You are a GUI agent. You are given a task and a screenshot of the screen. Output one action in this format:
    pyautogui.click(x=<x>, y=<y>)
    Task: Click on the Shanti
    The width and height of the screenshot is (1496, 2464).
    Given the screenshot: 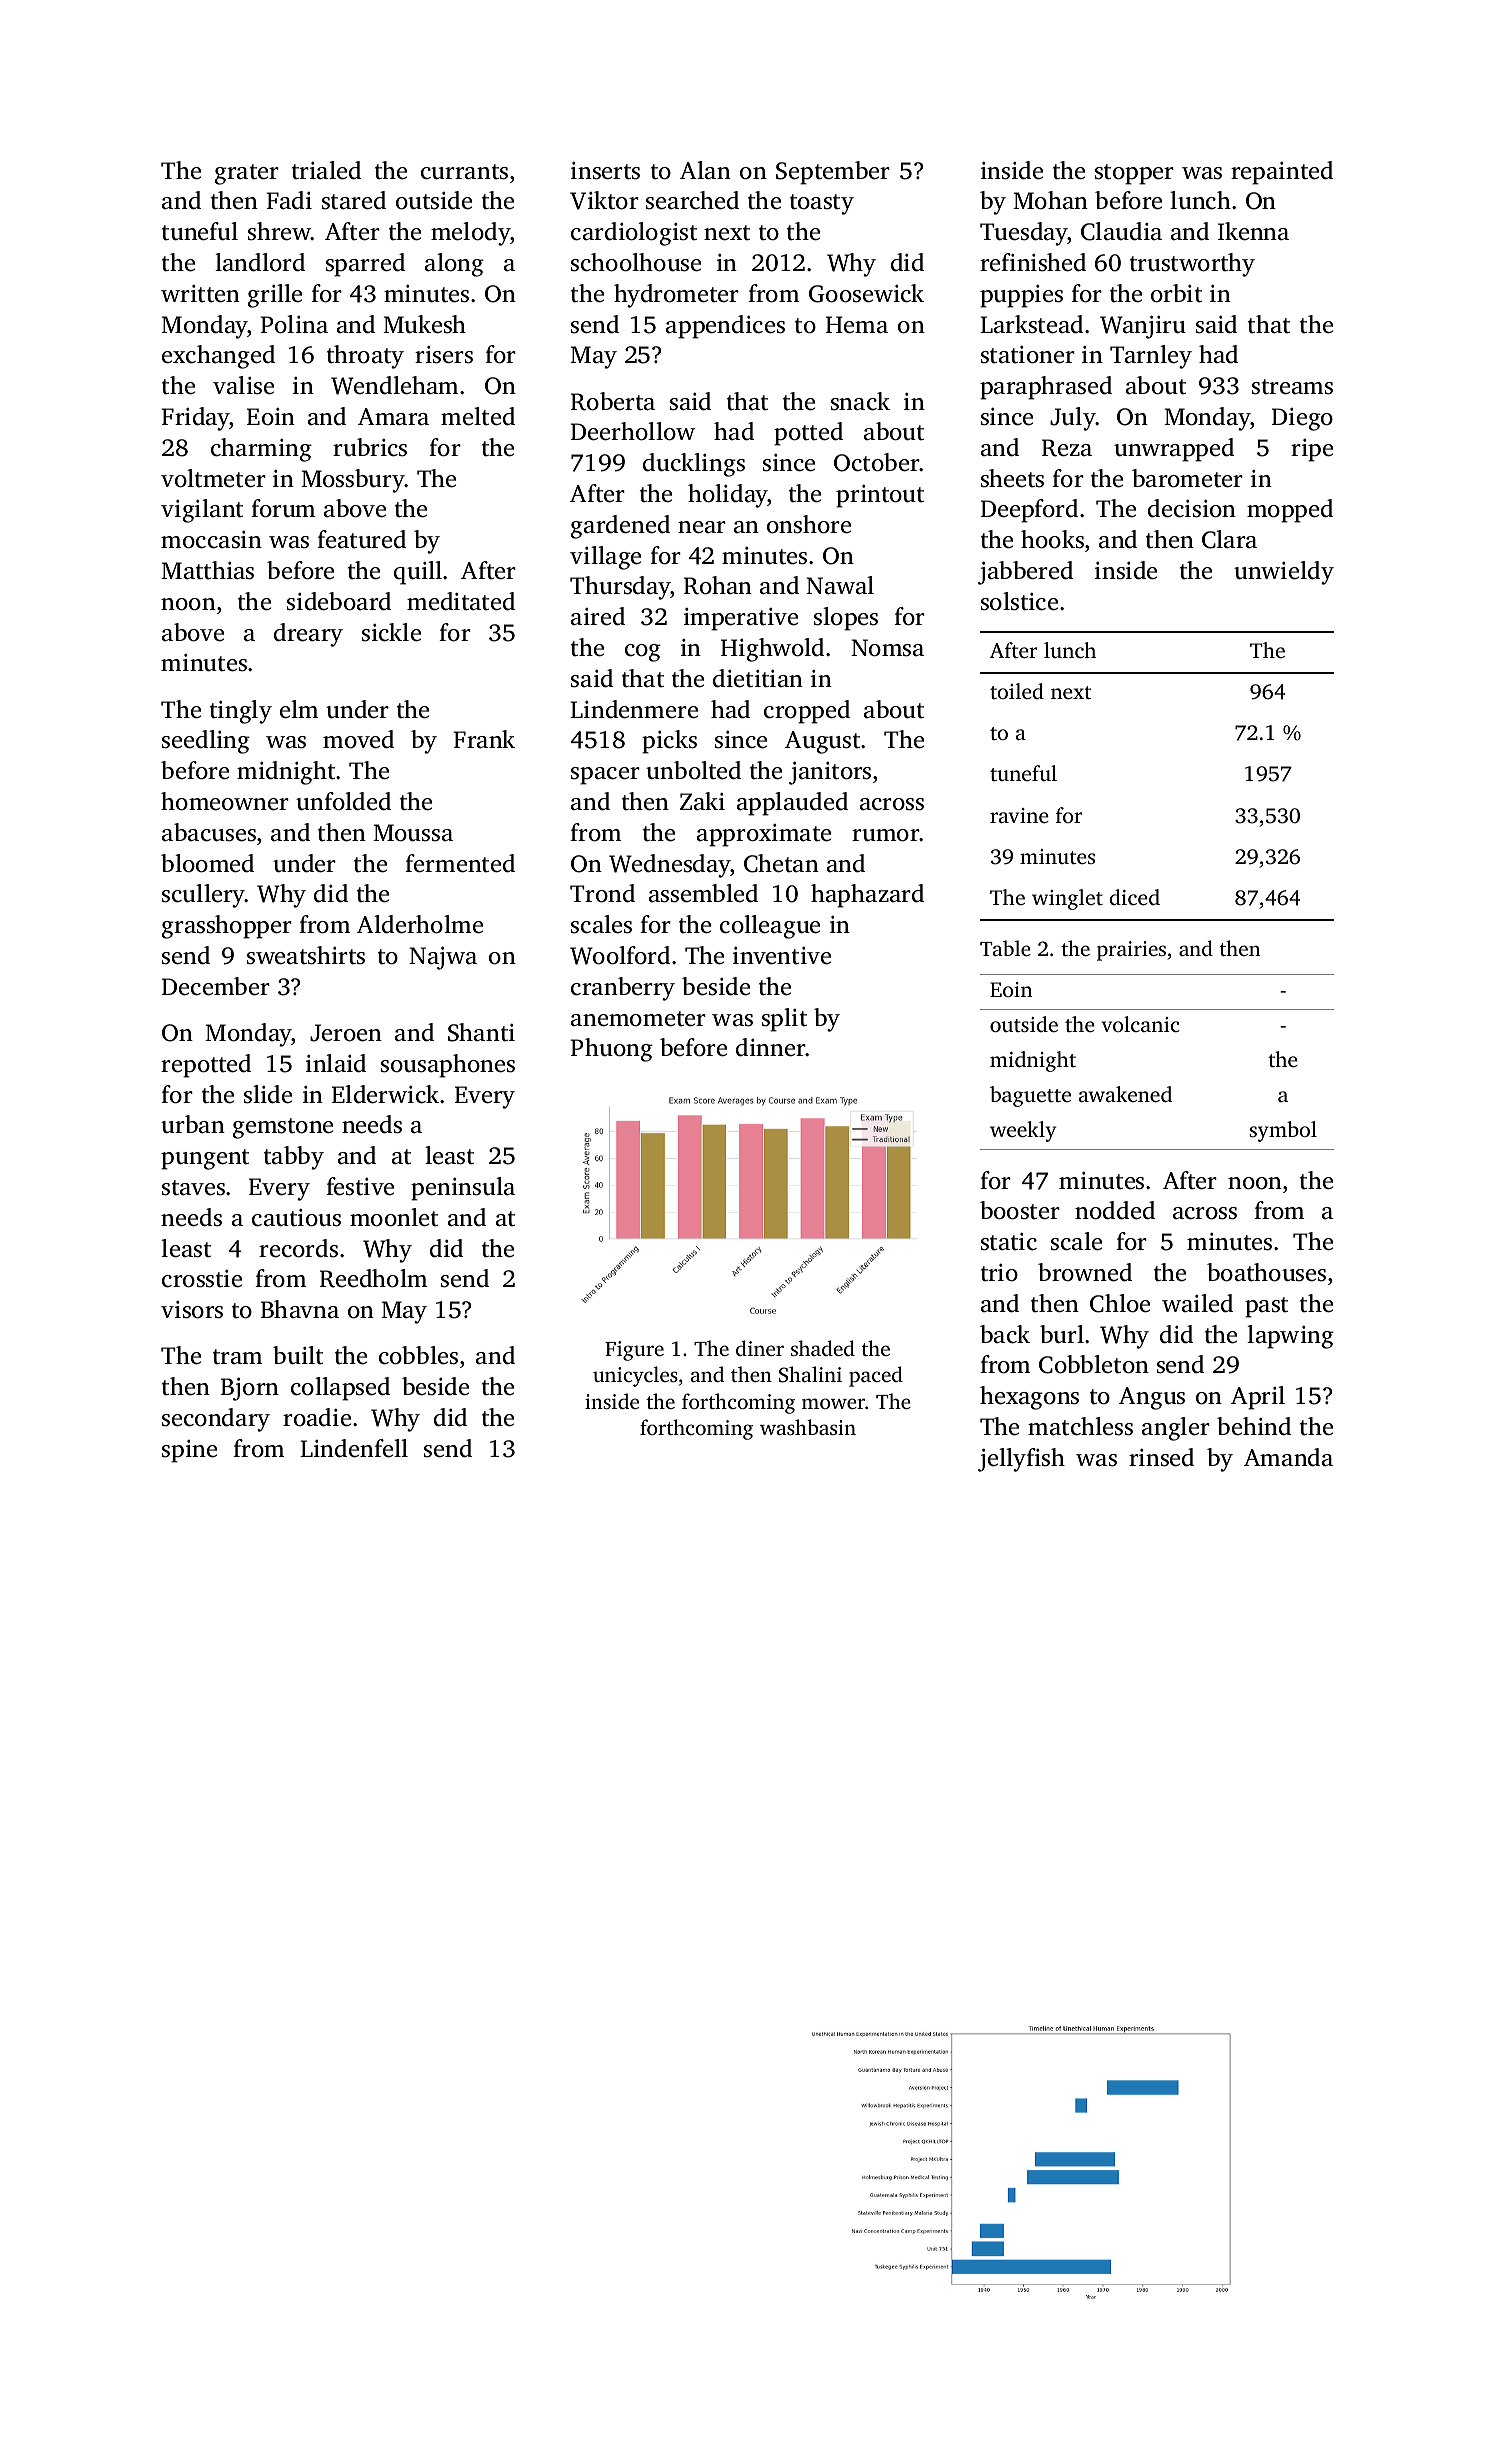 What is the action you would take?
    pyautogui.click(x=481, y=1032)
